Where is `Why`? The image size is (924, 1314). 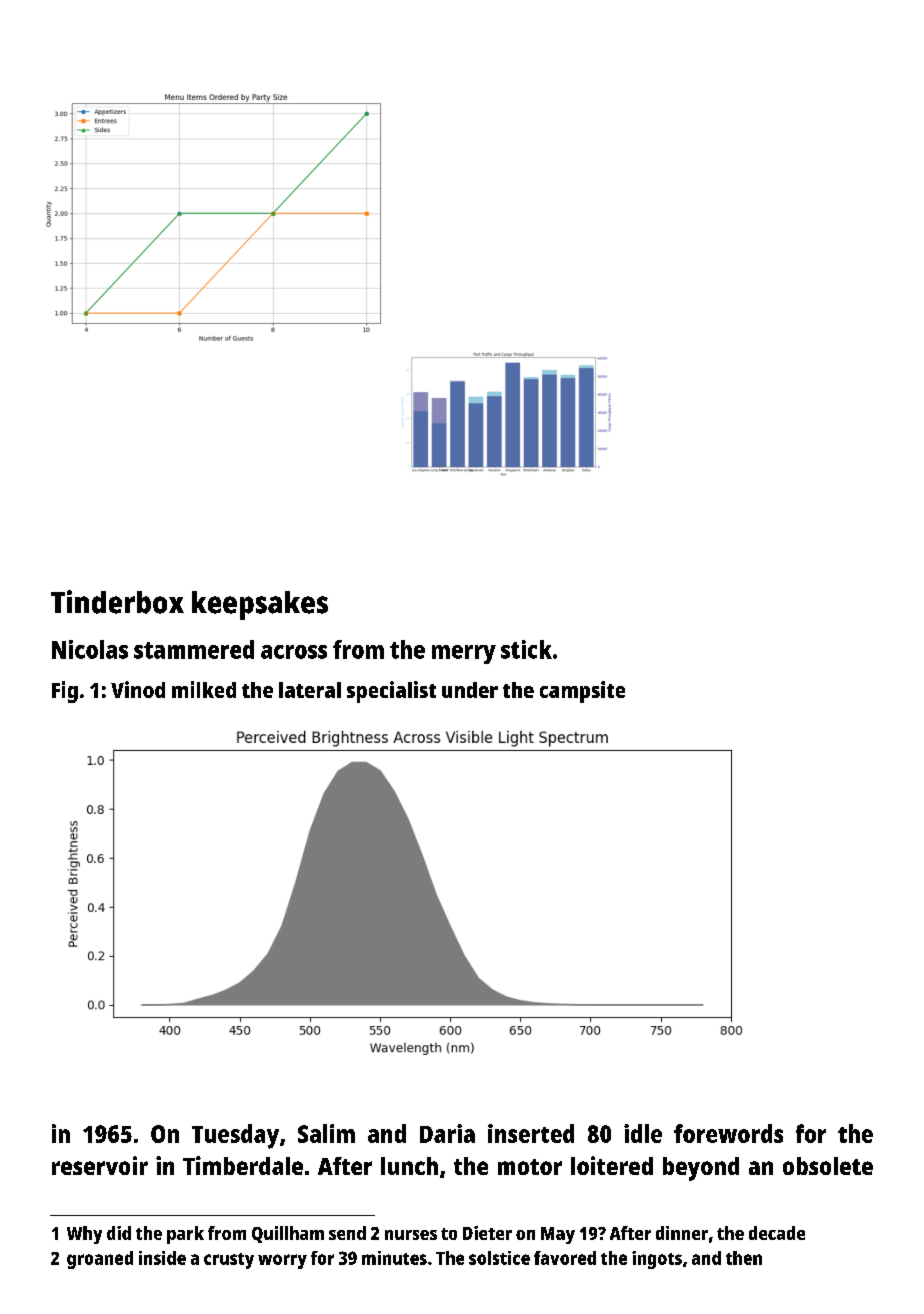
Why is located at coordinates (84, 1235).
